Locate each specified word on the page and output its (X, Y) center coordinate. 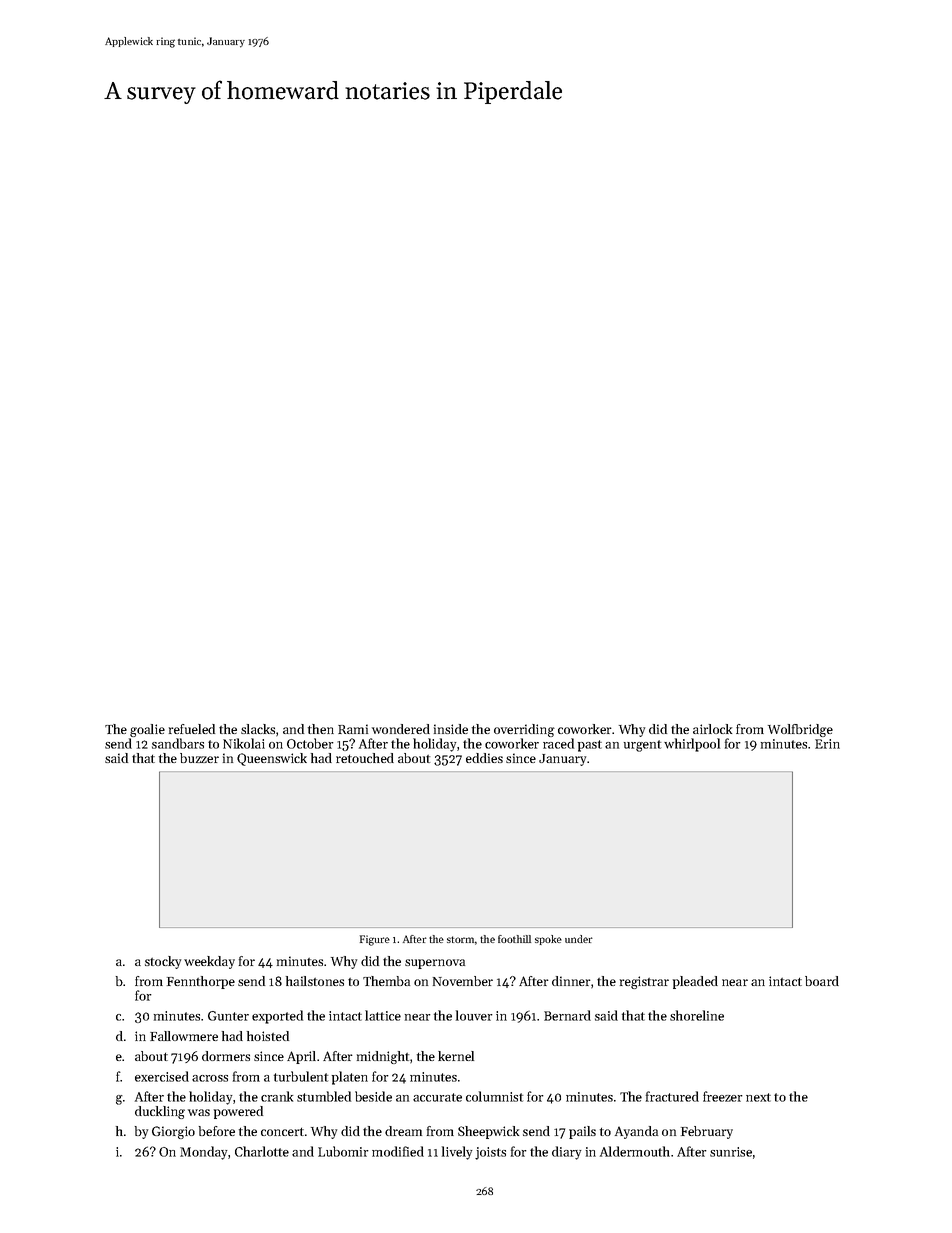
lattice (383, 1015)
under (579, 939)
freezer (722, 1096)
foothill (514, 939)
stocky (163, 962)
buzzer (199, 758)
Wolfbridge (800, 730)
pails (582, 1132)
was (199, 1112)
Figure (375, 940)
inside (451, 729)
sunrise (731, 1152)
